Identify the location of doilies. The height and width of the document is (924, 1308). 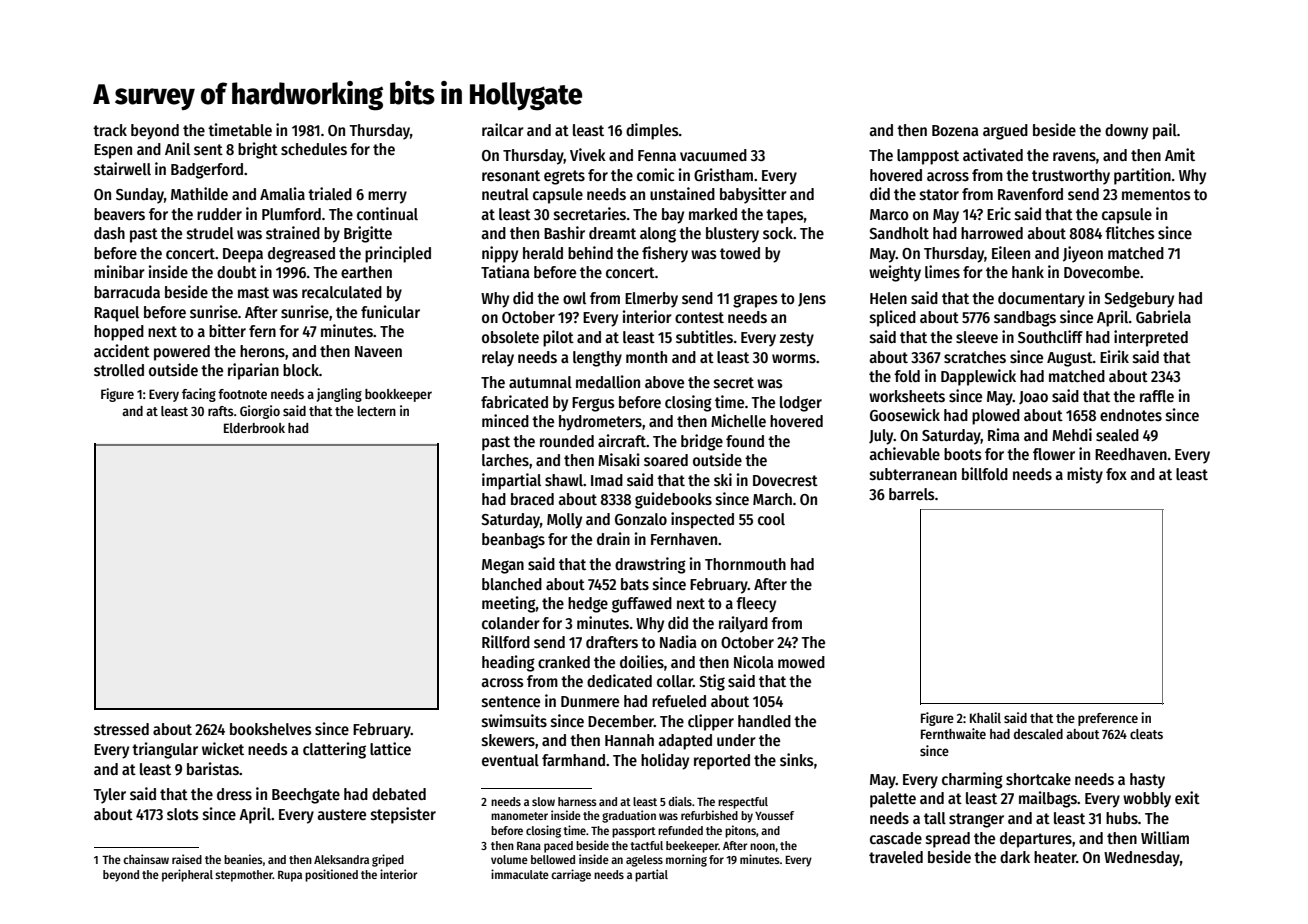
(642, 661).
